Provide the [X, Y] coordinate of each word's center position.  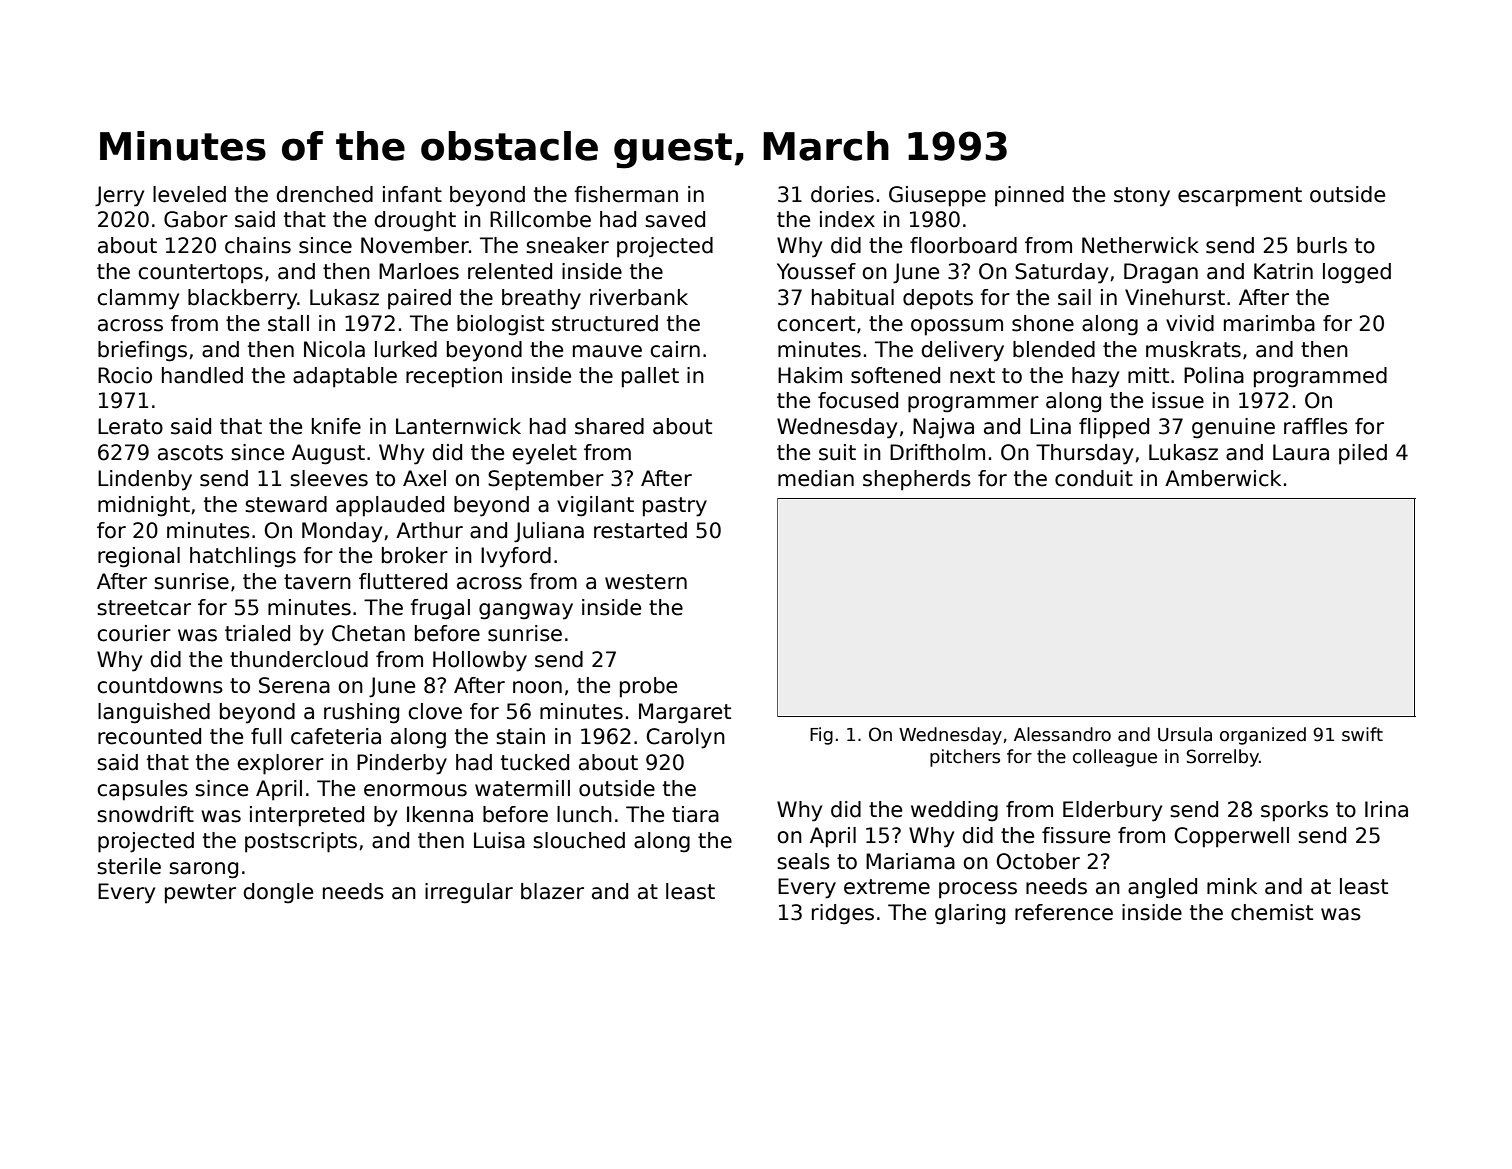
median [816, 478]
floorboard [963, 245]
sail [1074, 297]
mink [1232, 886]
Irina [1386, 809]
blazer [552, 891]
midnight [144, 506]
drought [415, 221]
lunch [584, 814]
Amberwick [1223, 478]
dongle [278, 893]
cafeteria [336, 736]
